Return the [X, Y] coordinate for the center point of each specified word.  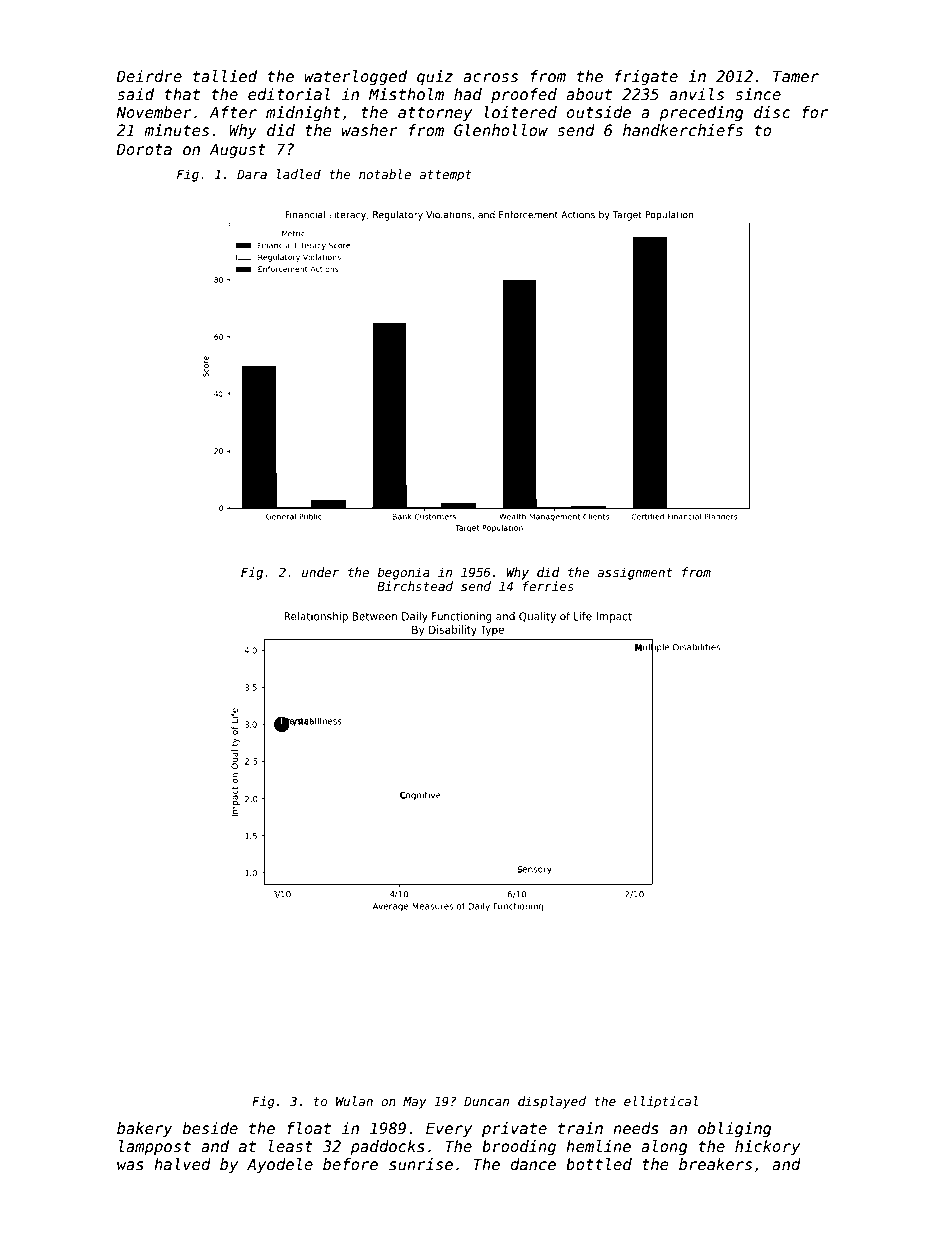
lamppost [155, 1147]
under [320, 572]
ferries [548, 586]
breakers [715, 1164]
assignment [634, 573]
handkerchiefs [683, 130]
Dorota [144, 149]
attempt [445, 176]
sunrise [421, 1164]
